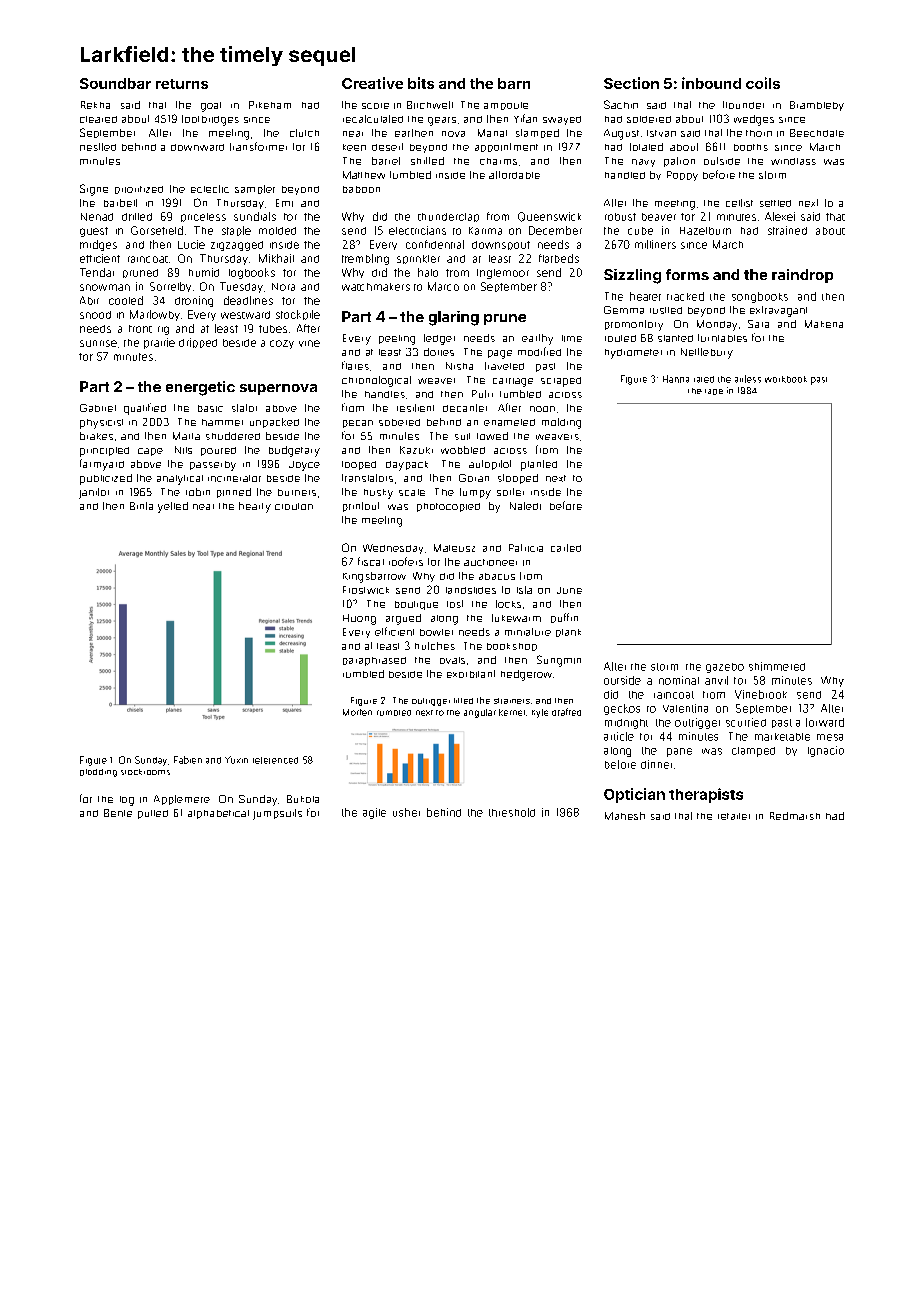  What do you see at coordinates (549, 217) in the screenshot?
I see `Queenswick` at bounding box center [549, 217].
